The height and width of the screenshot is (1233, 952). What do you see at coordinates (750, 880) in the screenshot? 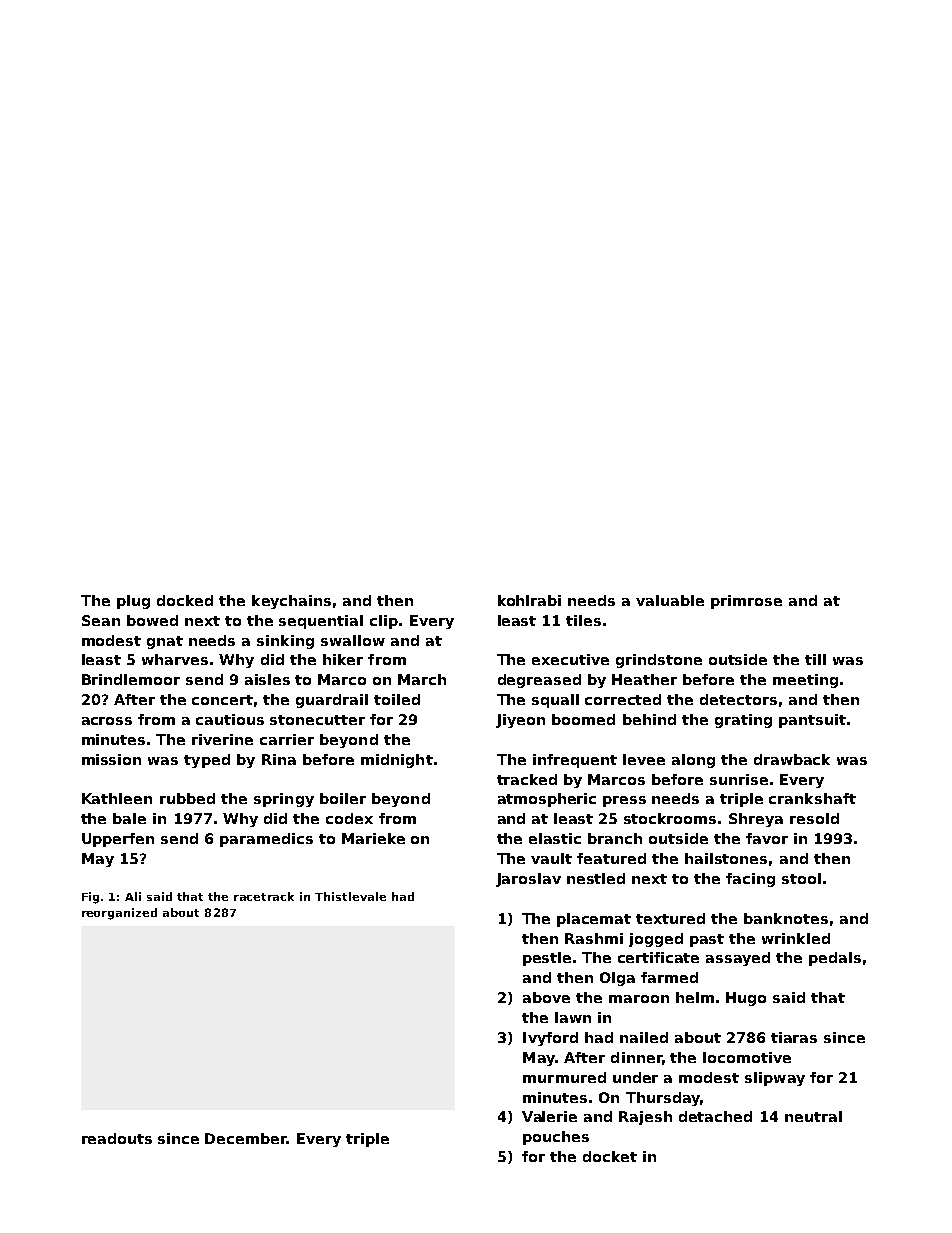
I see `facing` at bounding box center [750, 880].
